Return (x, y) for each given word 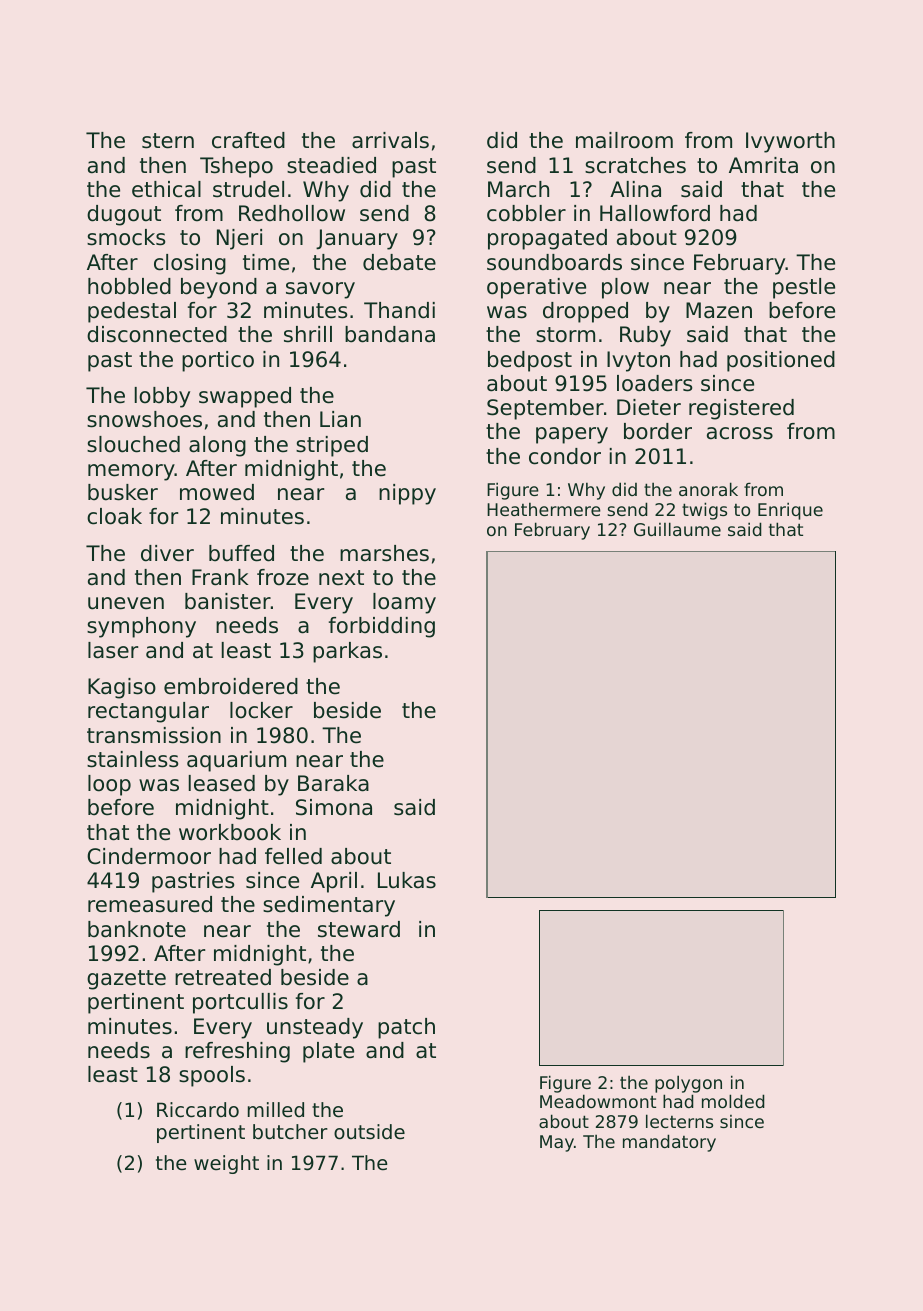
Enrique (790, 511)
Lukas (407, 880)
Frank (220, 577)
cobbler (526, 213)
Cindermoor (149, 856)
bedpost (530, 361)
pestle (804, 288)
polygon (688, 1084)
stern (168, 141)
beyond (219, 288)
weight (226, 1164)
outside (369, 1132)
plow (625, 288)
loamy (404, 603)
